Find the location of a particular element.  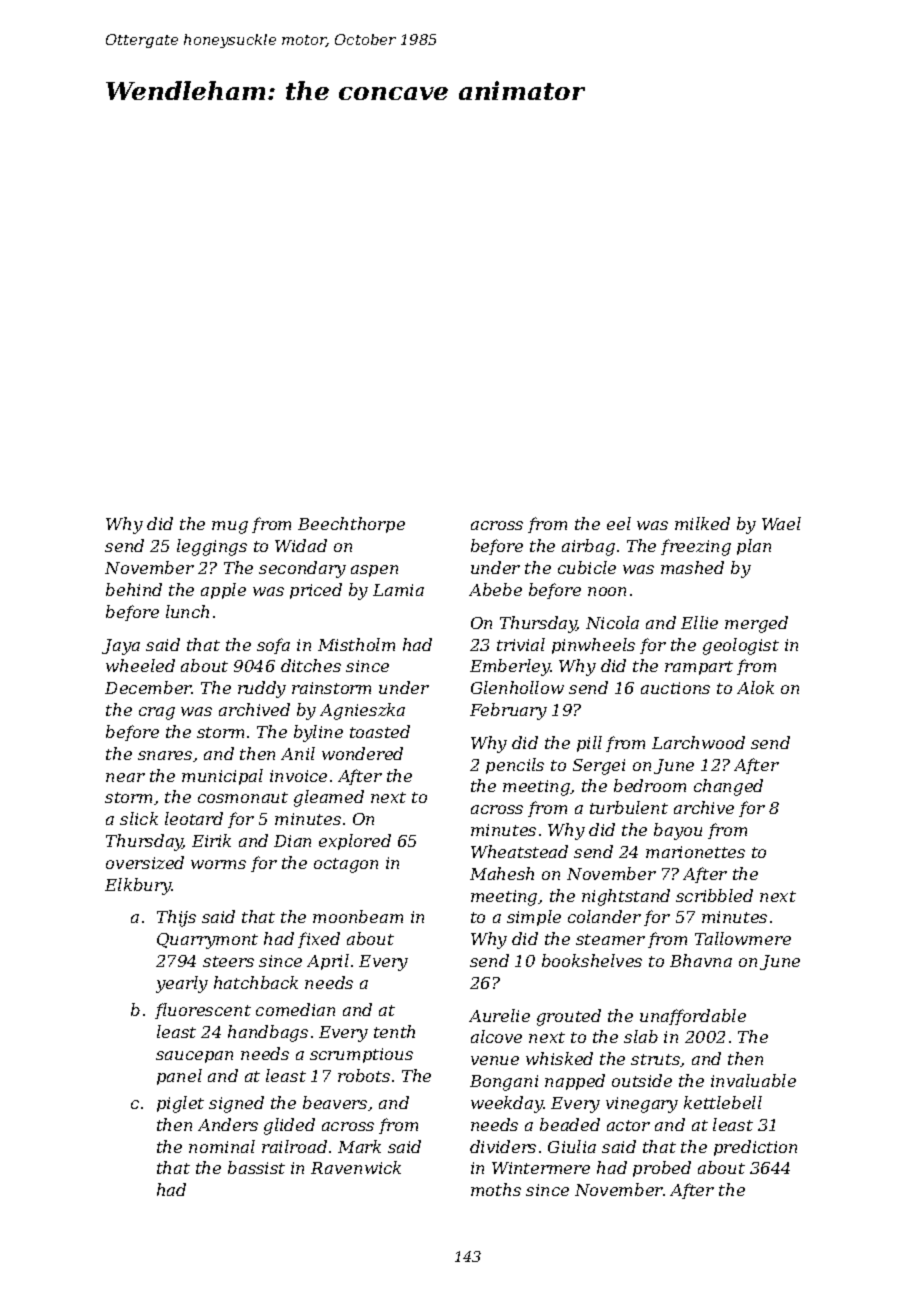

cubicle is located at coordinates (587, 567).
